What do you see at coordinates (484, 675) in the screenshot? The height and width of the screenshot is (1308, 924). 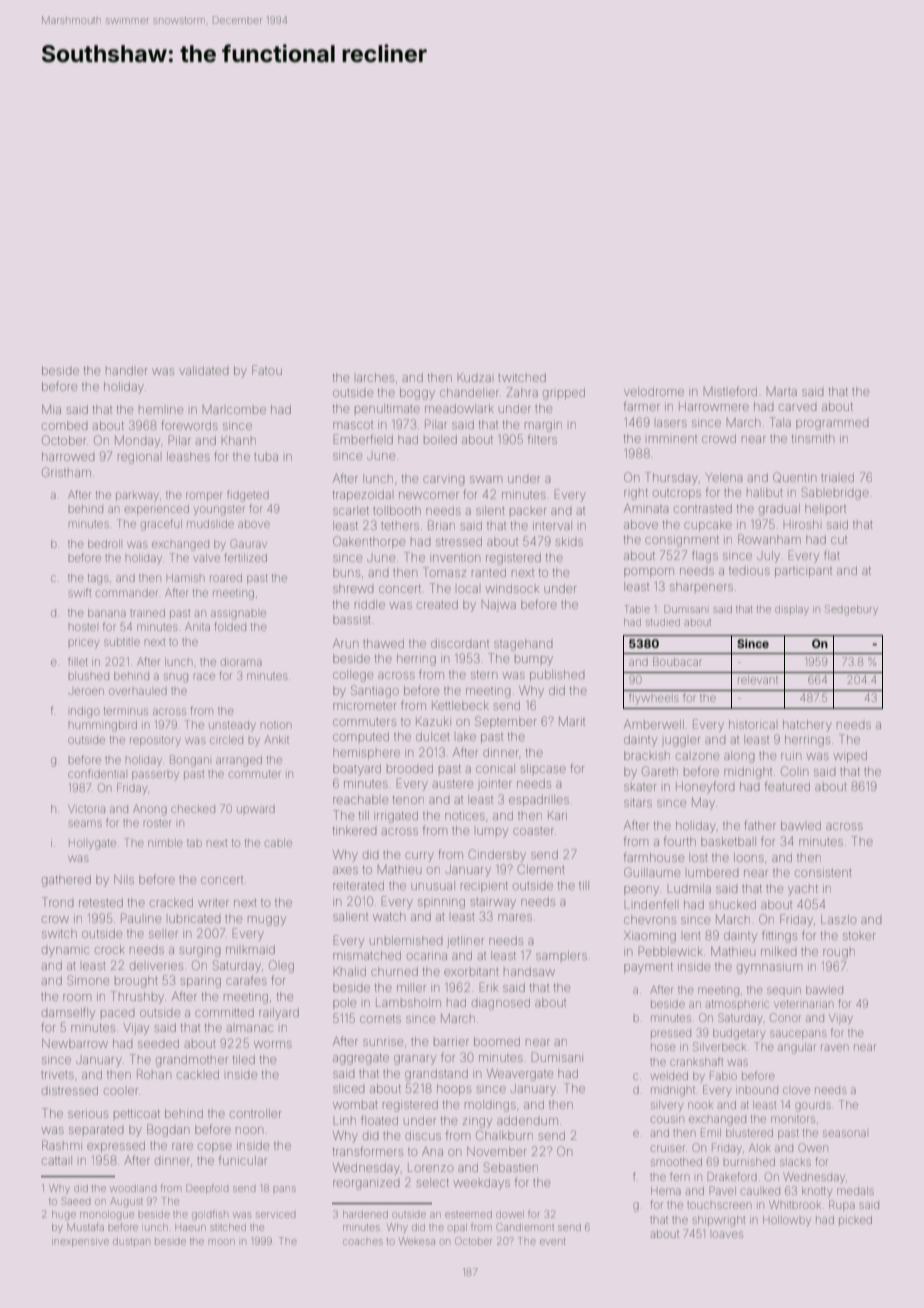 I see `stern` at bounding box center [484, 675].
